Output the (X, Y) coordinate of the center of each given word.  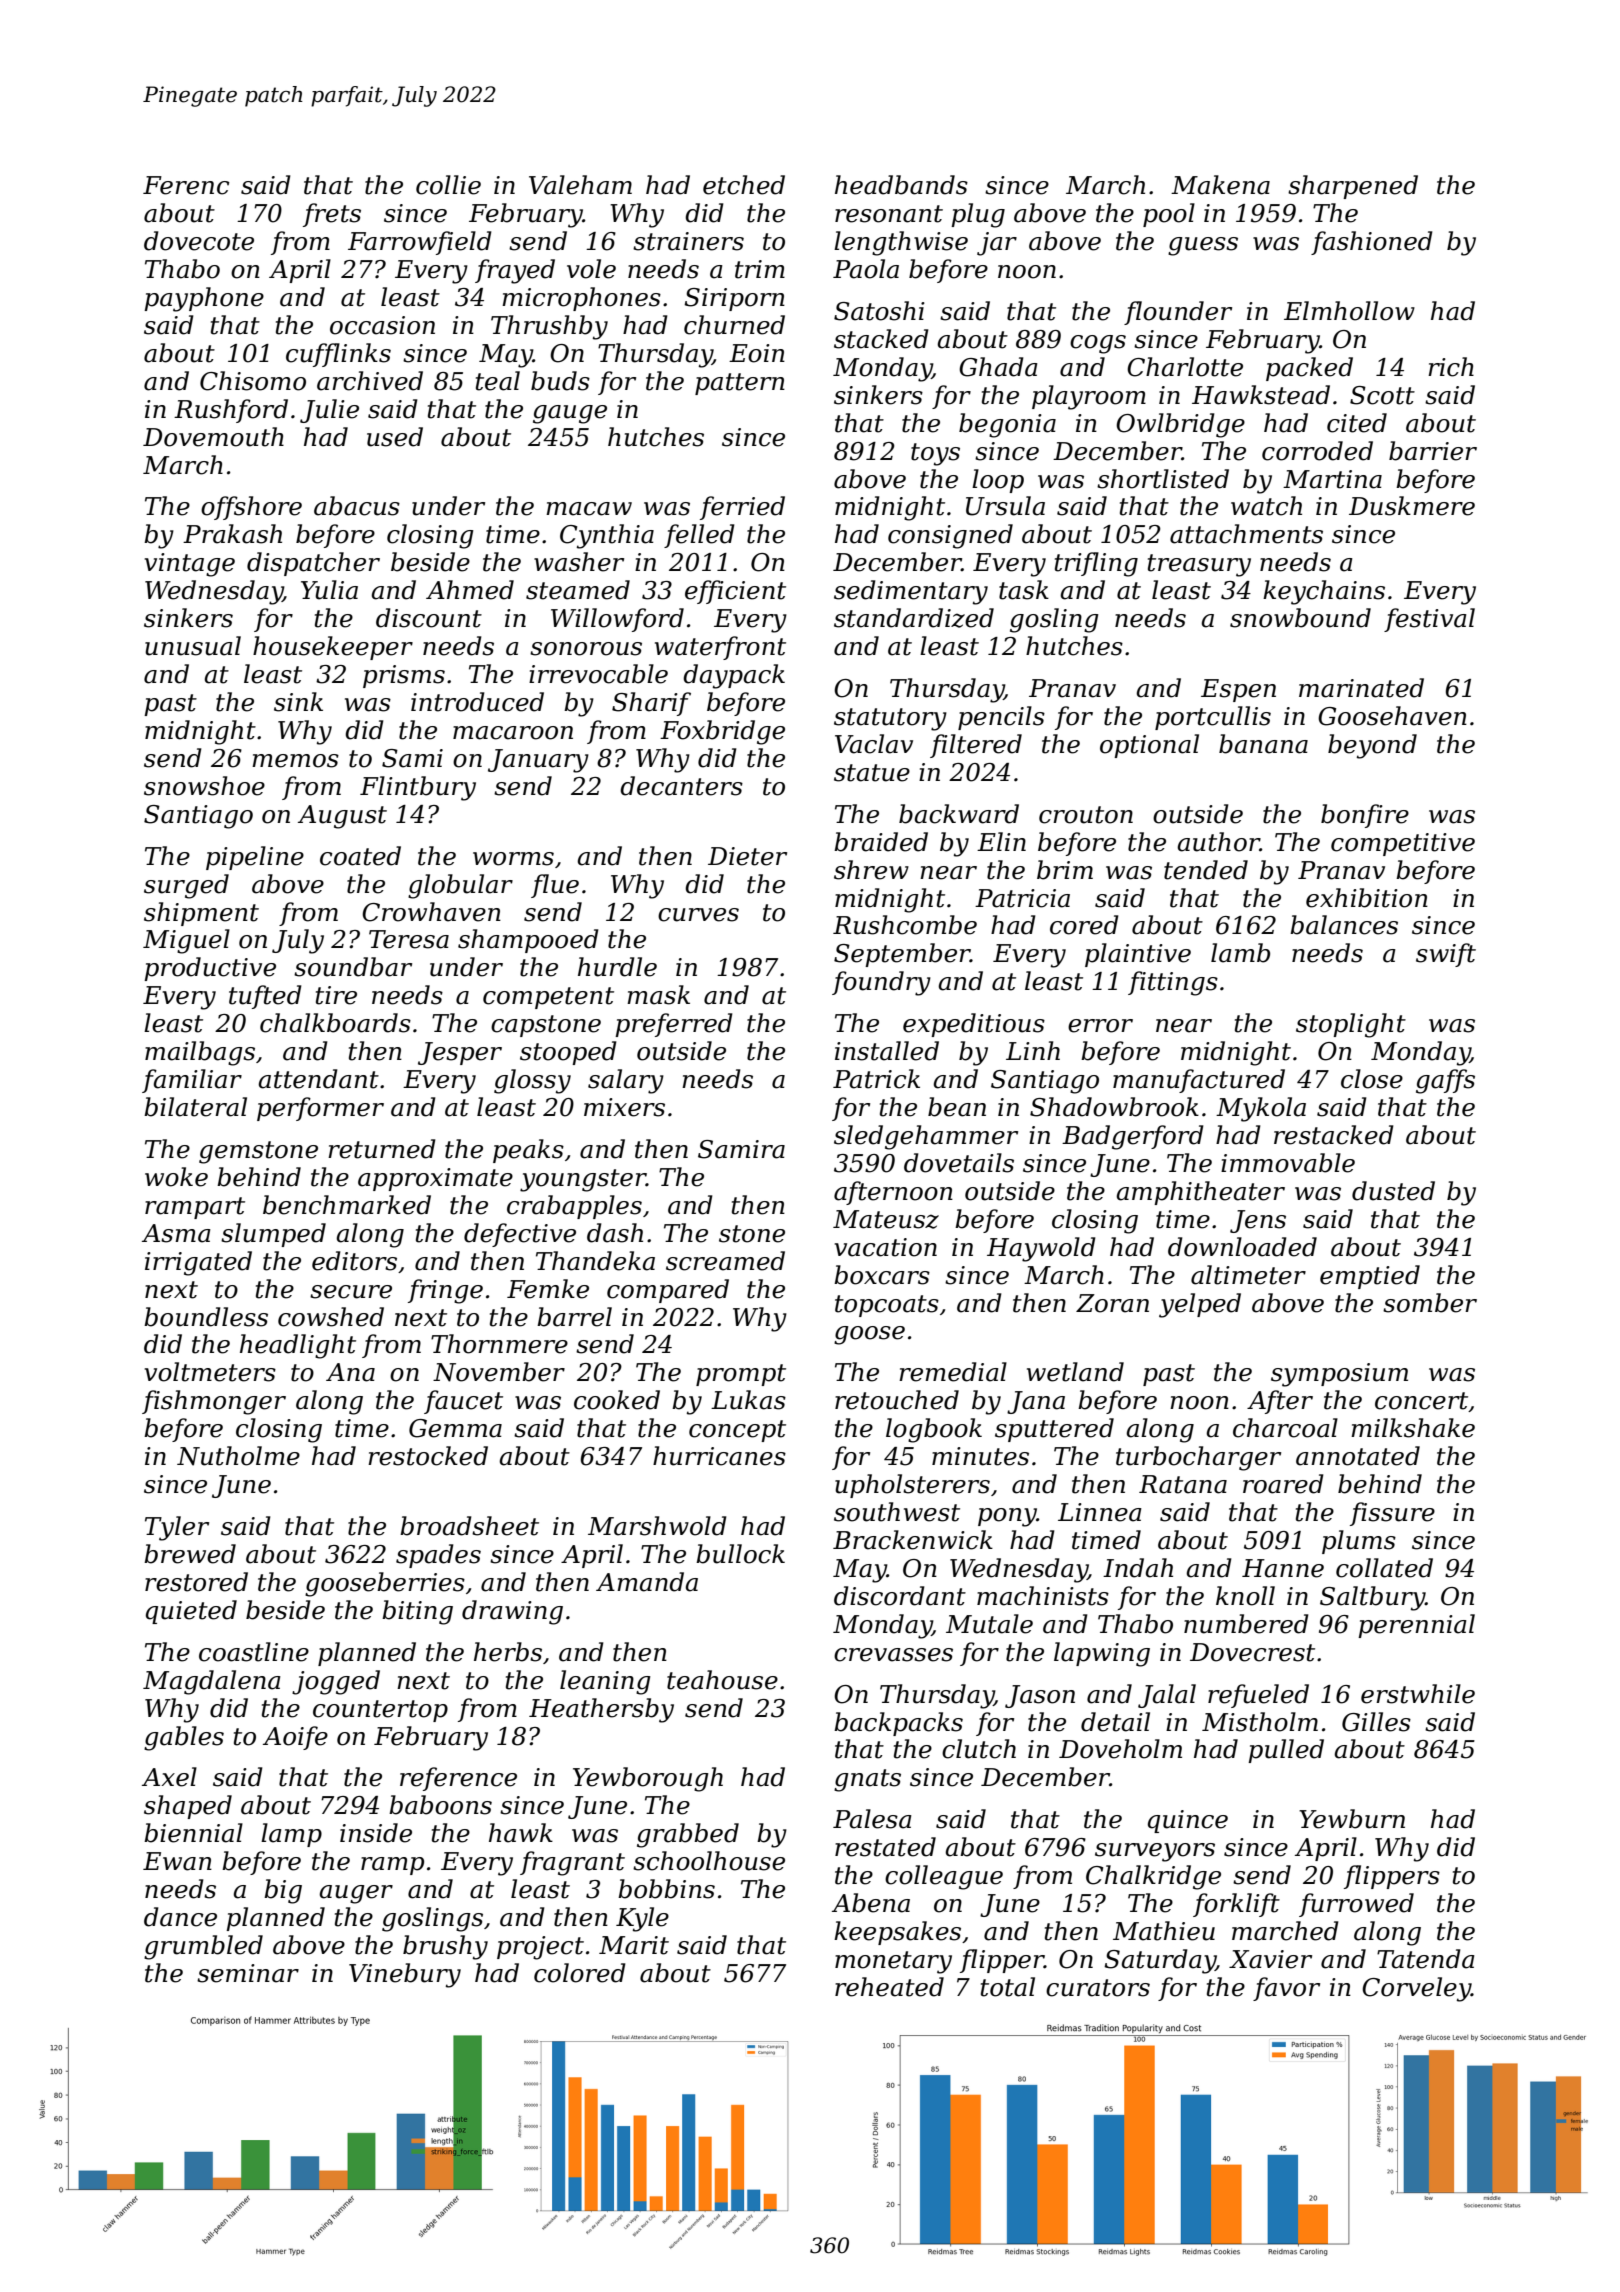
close (1372, 1079)
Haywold (1041, 1249)
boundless (206, 1317)
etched (744, 185)
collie (448, 185)
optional (1149, 746)
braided (881, 842)
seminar (248, 1973)
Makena (1220, 185)
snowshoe (204, 786)
